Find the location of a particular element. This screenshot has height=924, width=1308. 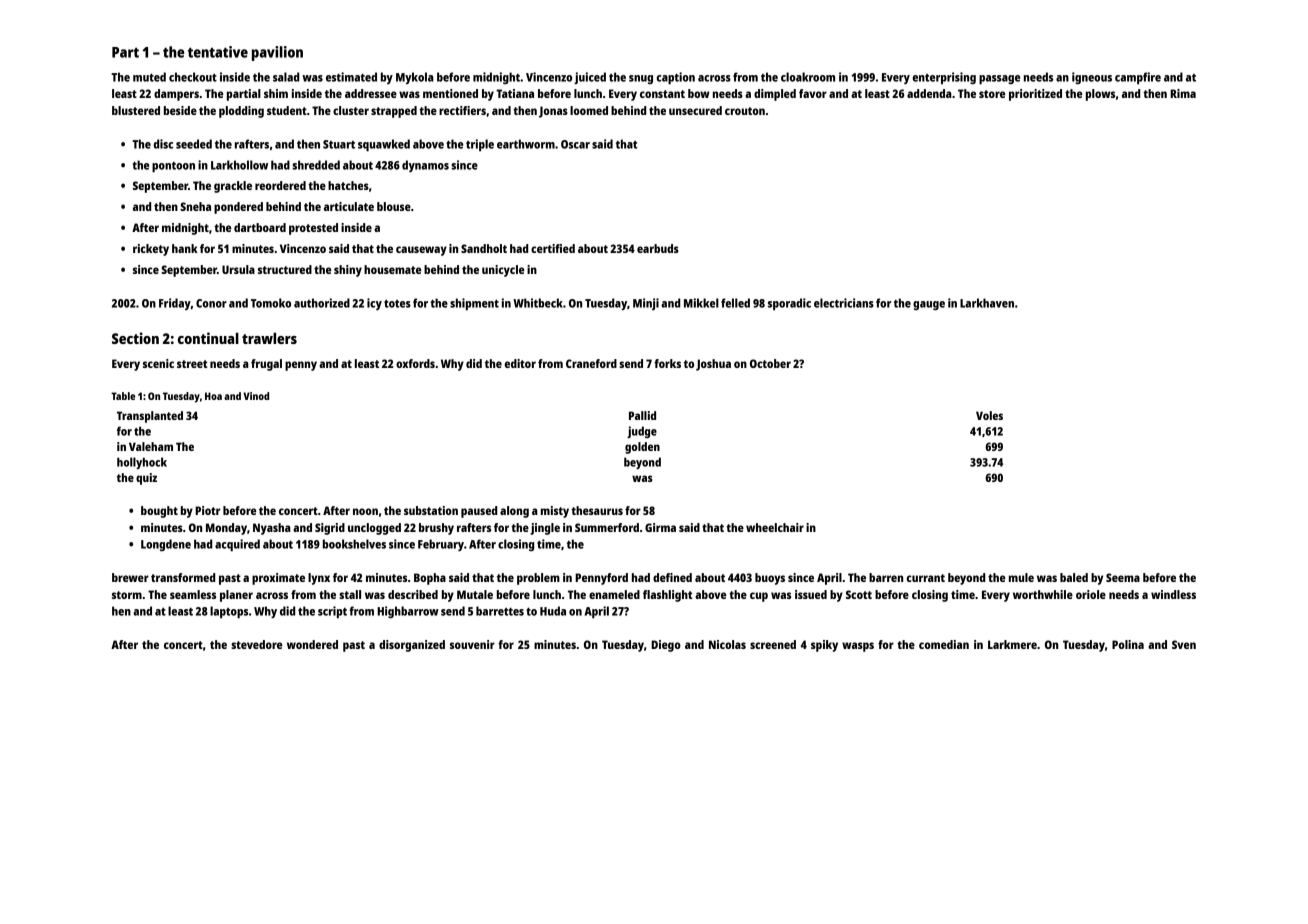

blustered is located at coordinates (136, 110).
